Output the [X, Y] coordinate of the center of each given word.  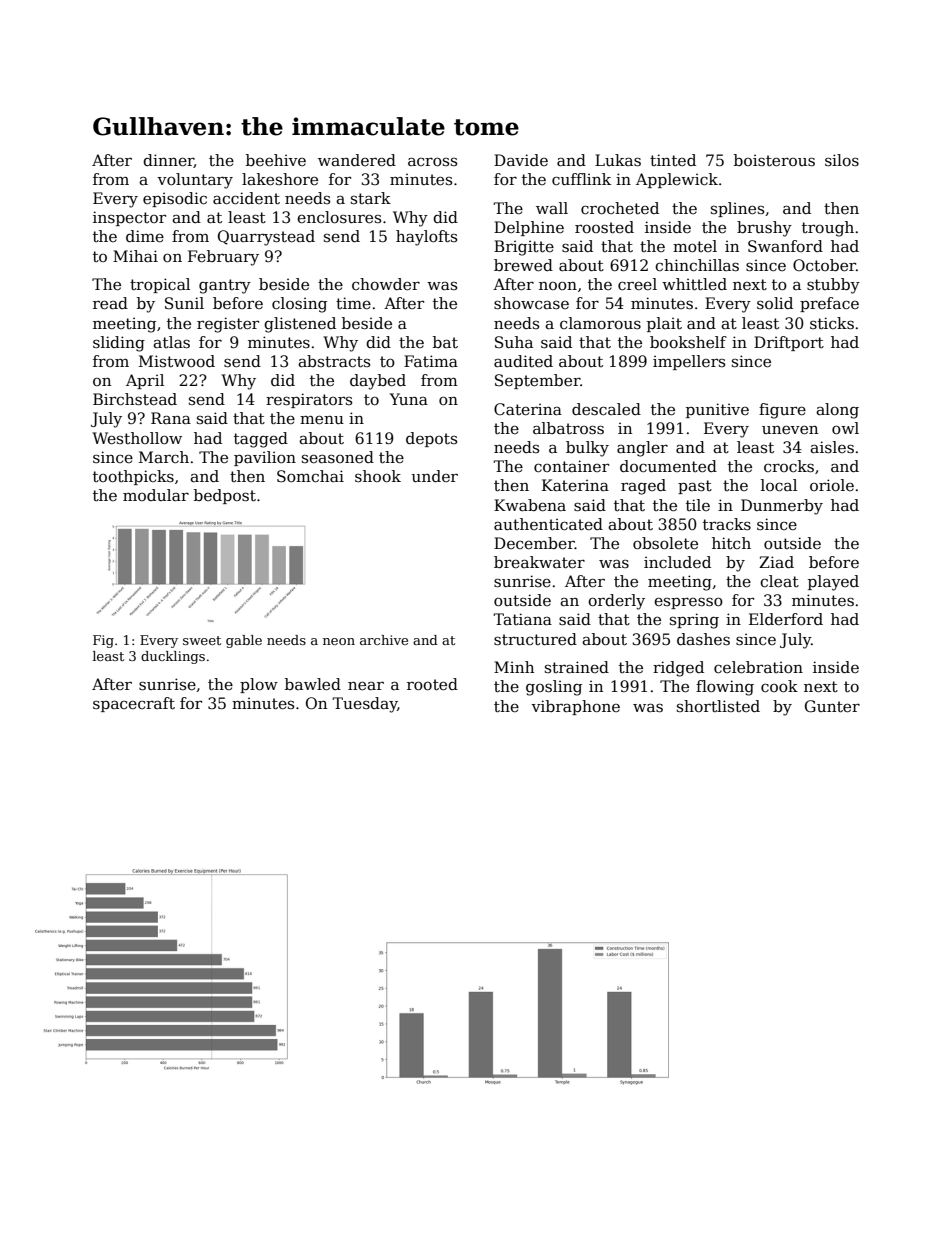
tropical [160, 285]
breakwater [539, 562]
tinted [673, 160]
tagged [261, 440]
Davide [521, 160]
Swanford [785, 246]
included [677, 562]
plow [259, 685]
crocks [789, 466]
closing [299, 305]
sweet [202, 640]
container [571, 466]
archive [384, 640]
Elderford [786, 619]
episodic [175, 199]
